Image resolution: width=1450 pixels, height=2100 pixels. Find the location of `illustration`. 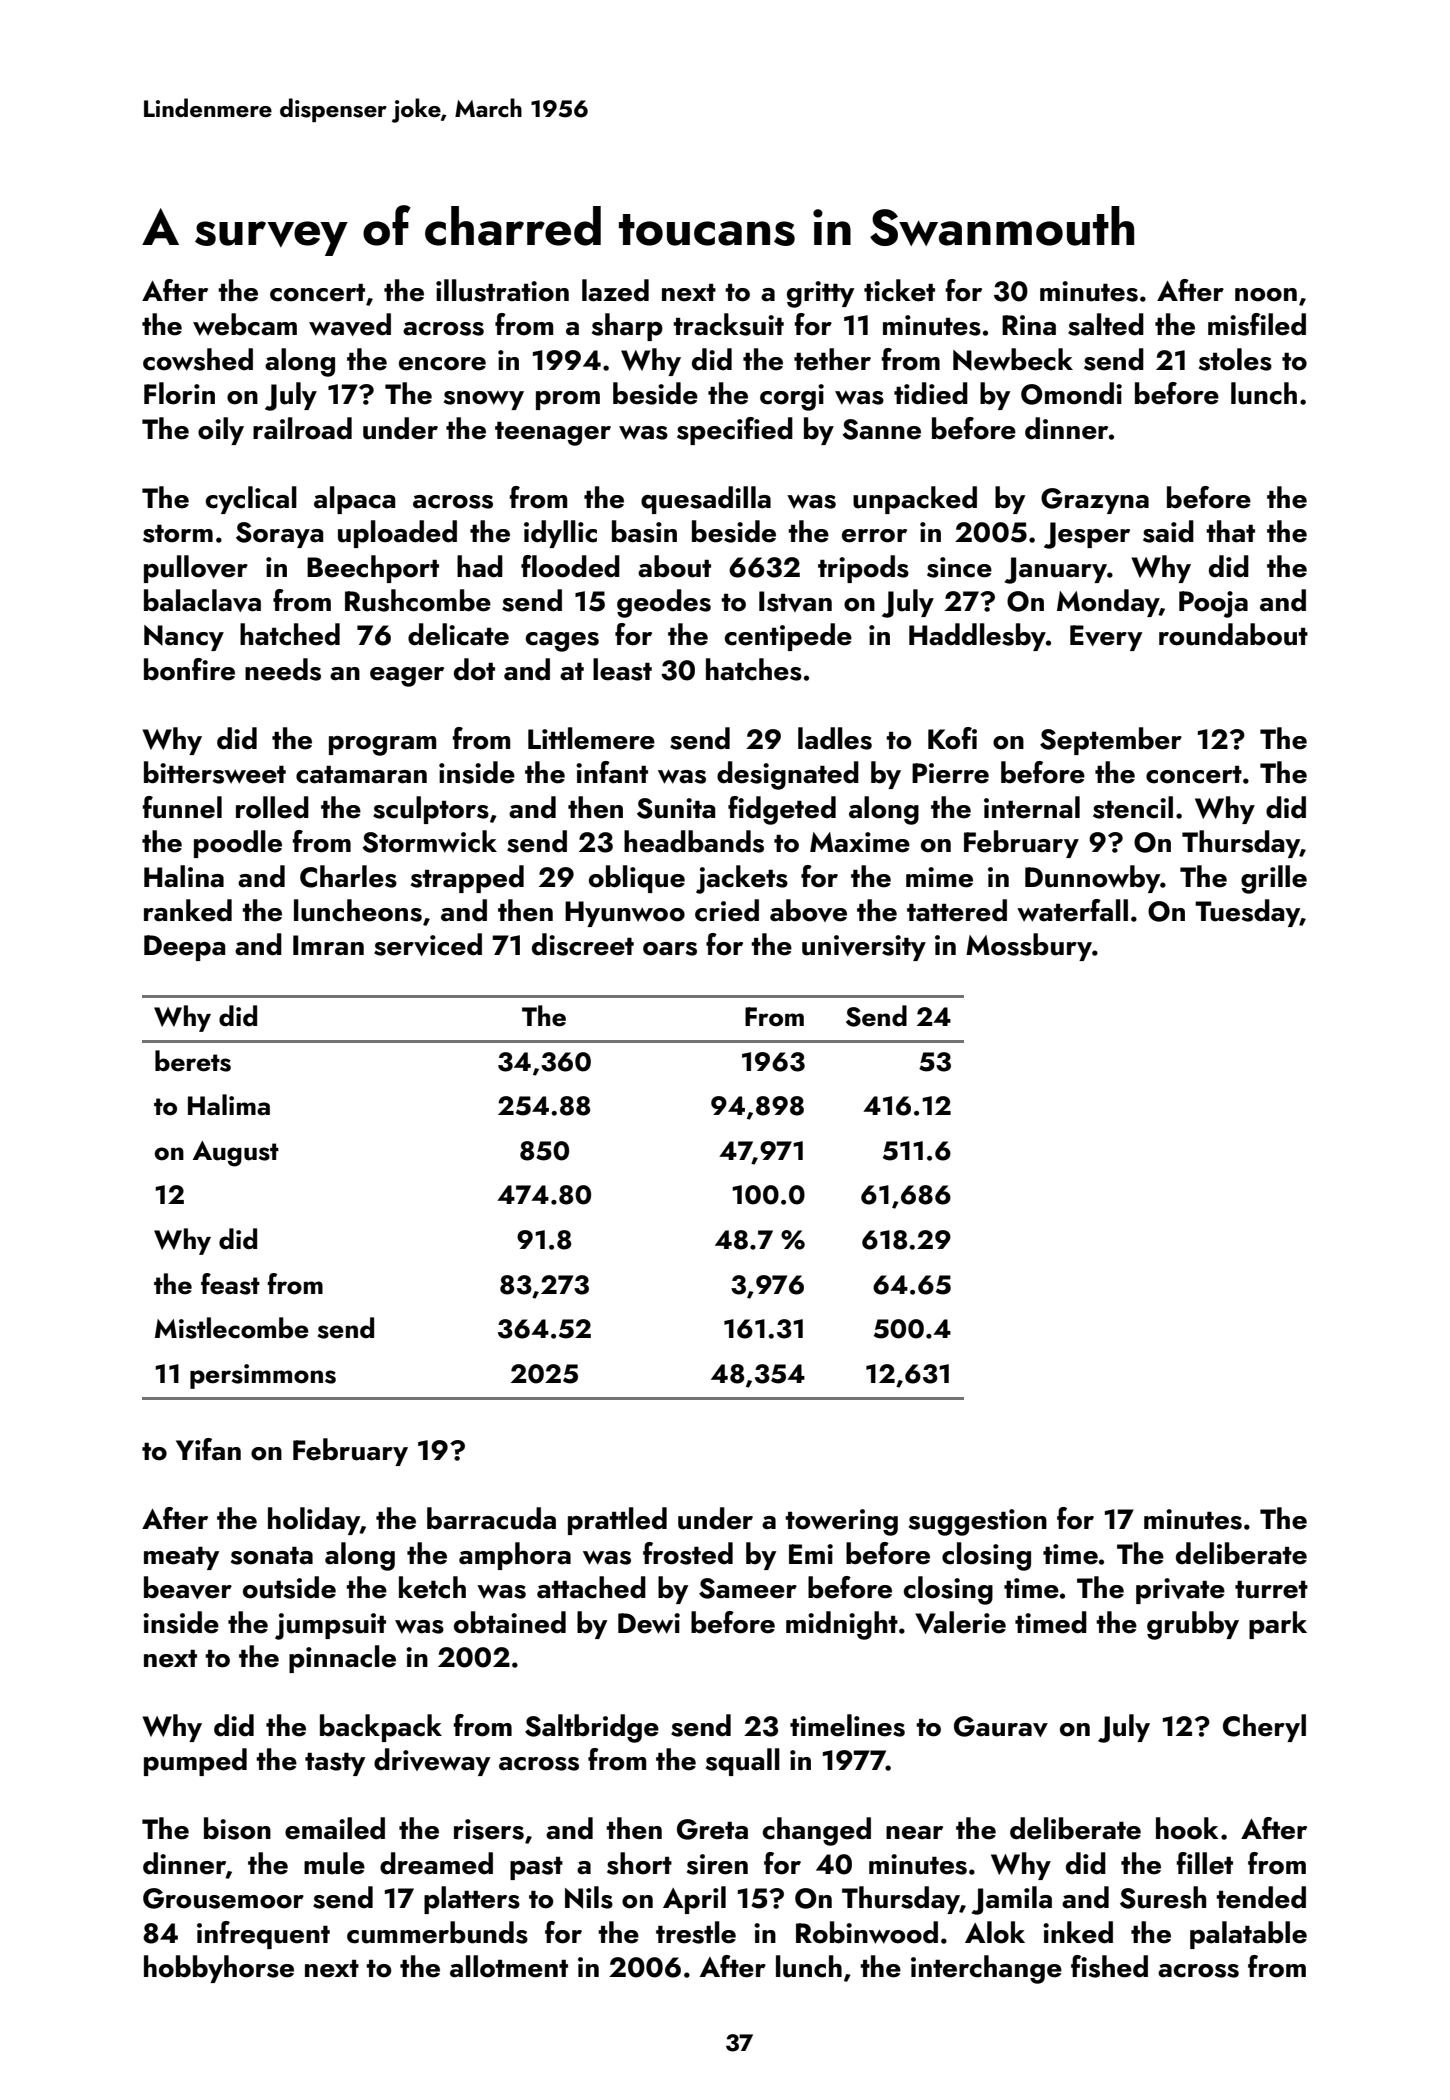

illustration is located at coordinates (502, 290).
